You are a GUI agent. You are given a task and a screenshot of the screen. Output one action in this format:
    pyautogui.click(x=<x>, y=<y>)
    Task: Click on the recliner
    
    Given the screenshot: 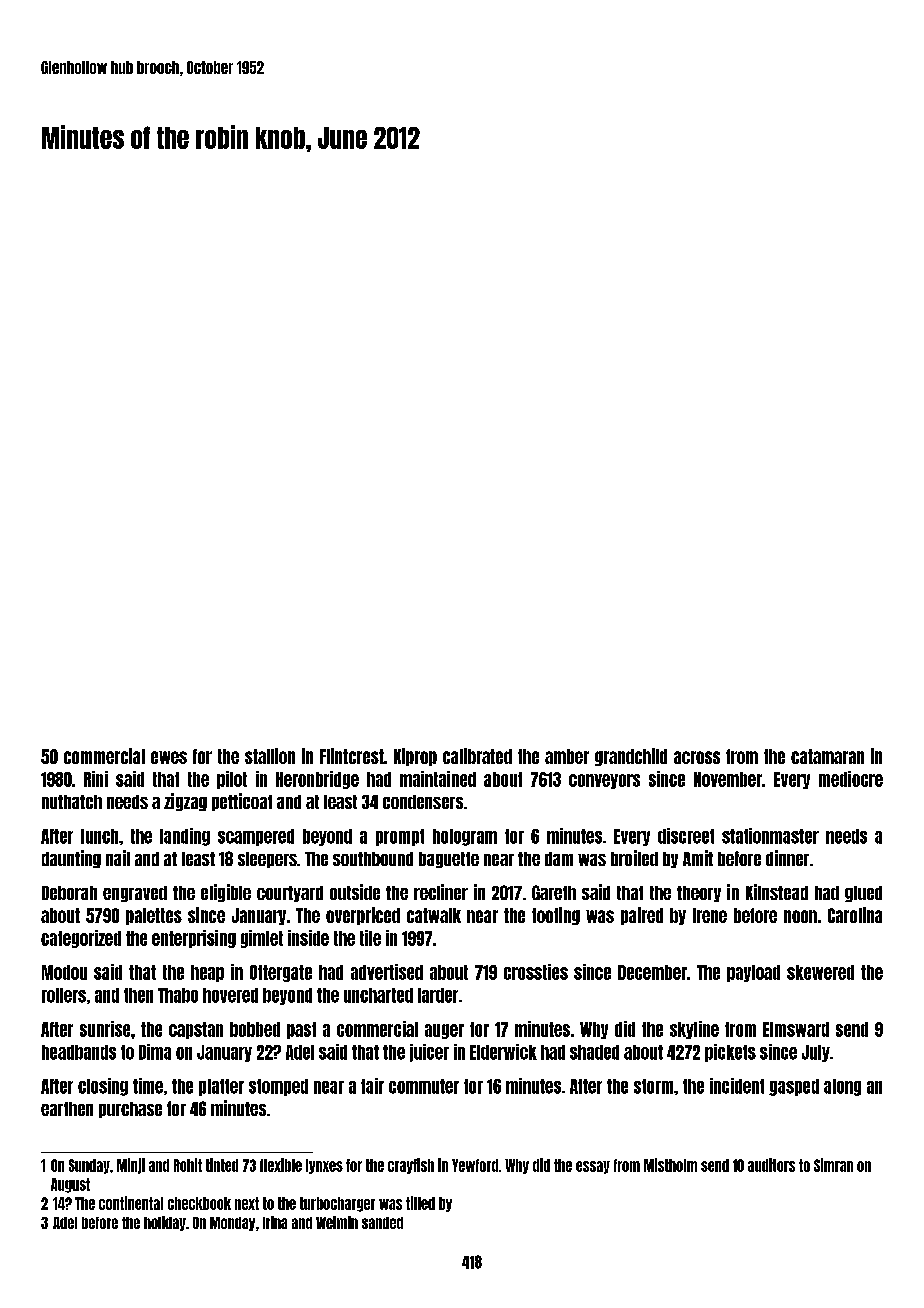 What is the action you would take?
    pyautogui.click(x=441, y=892)
